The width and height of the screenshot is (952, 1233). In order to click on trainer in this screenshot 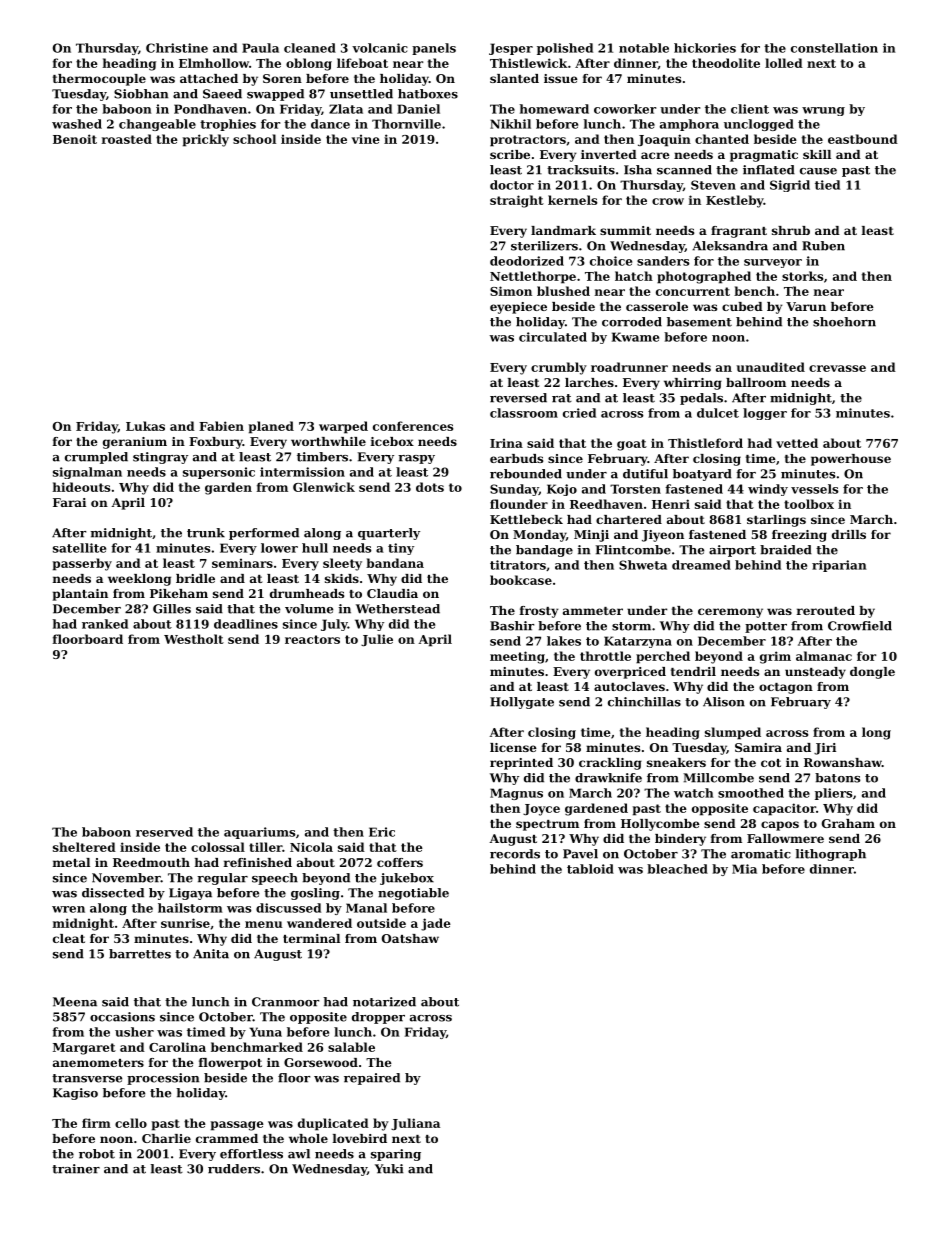, I will do `click(76, 1169)`.
